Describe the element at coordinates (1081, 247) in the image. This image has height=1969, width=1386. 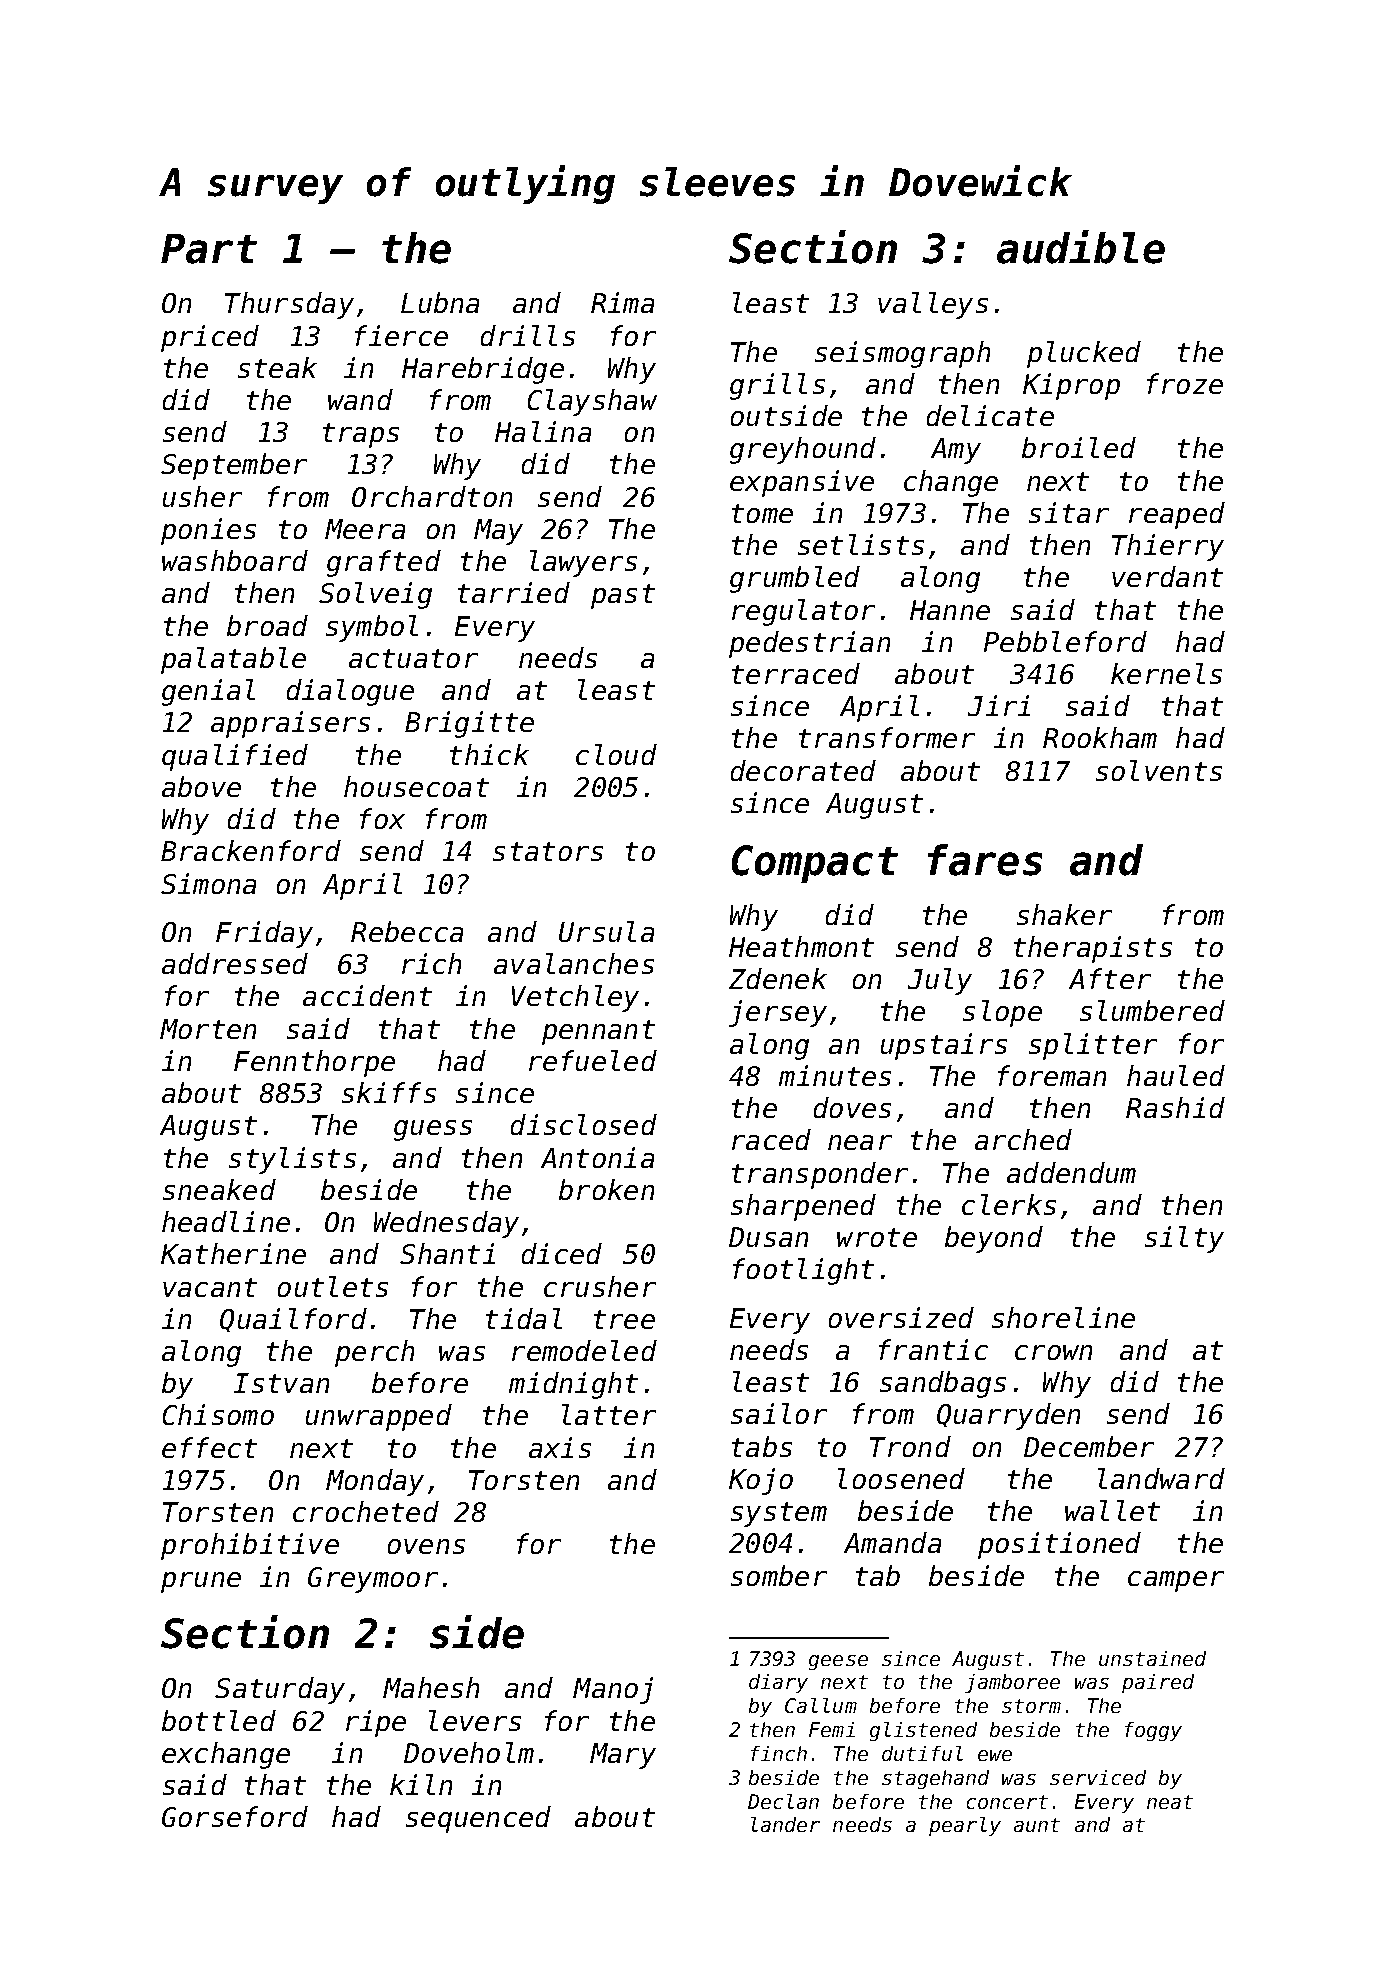
I see `audible` at that location.
